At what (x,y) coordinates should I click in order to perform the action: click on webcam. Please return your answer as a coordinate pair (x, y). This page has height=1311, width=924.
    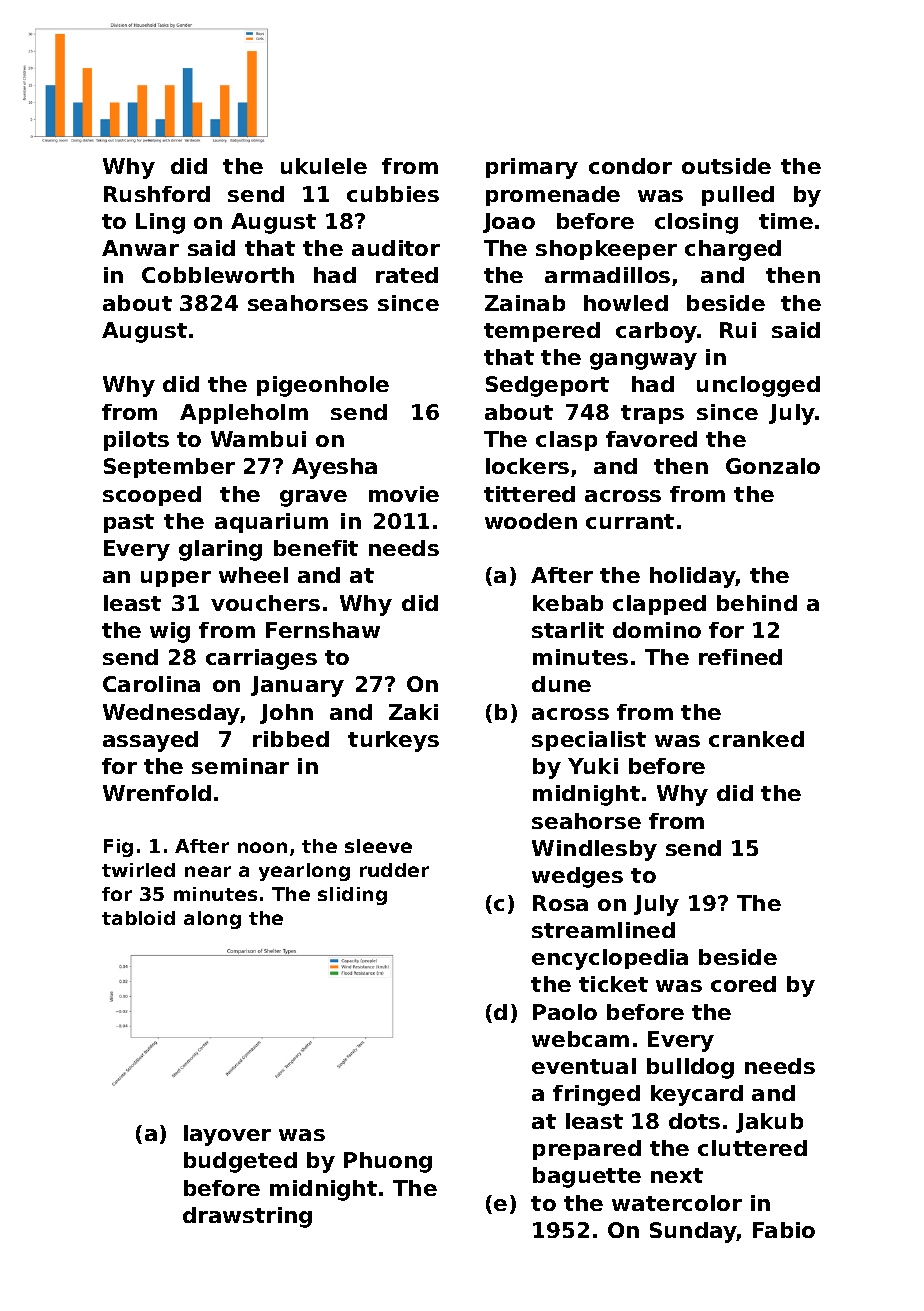
    Looking at the image, I should click on (580, 1039).
